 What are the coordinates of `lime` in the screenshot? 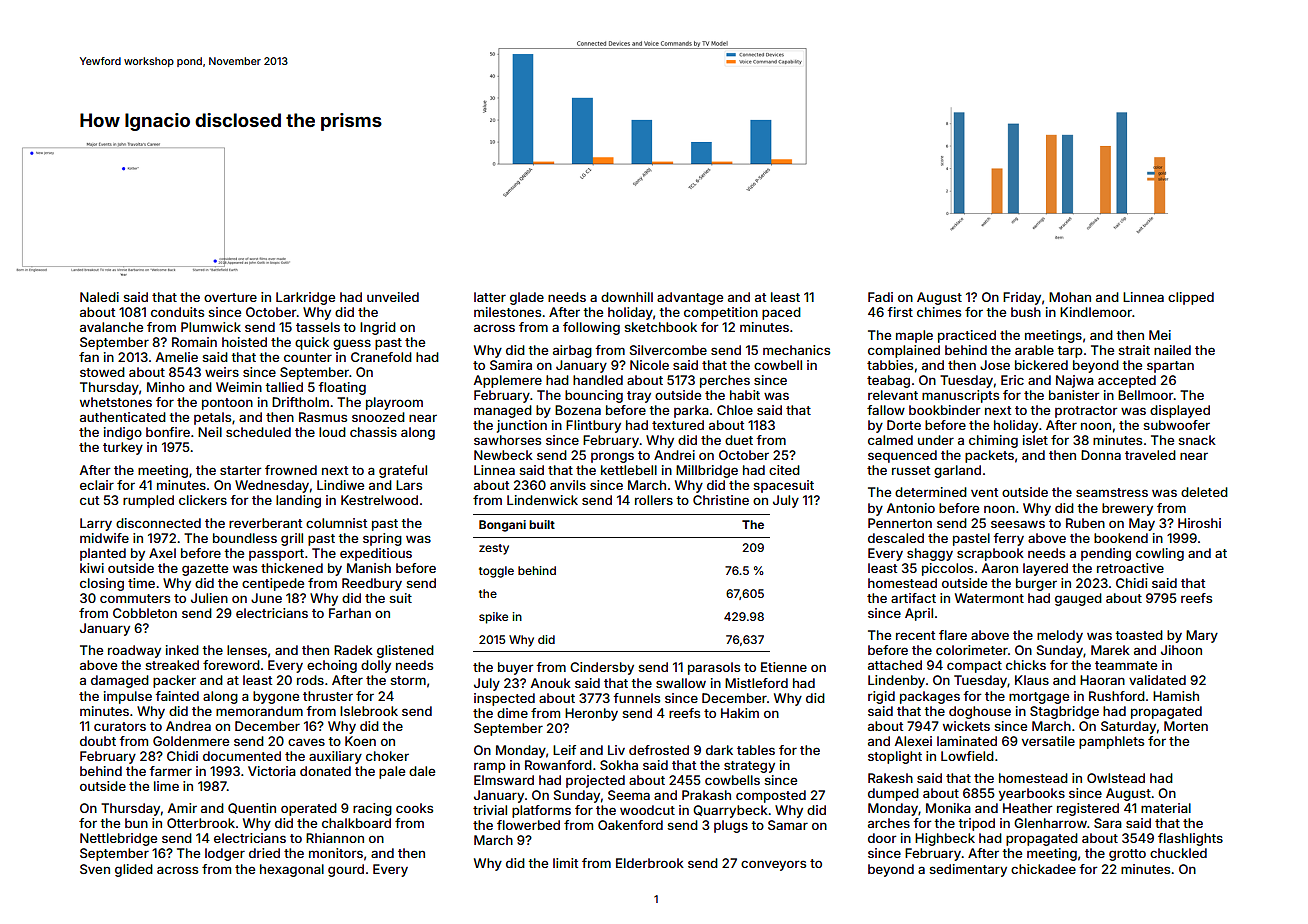 It's located at (166, 786).
